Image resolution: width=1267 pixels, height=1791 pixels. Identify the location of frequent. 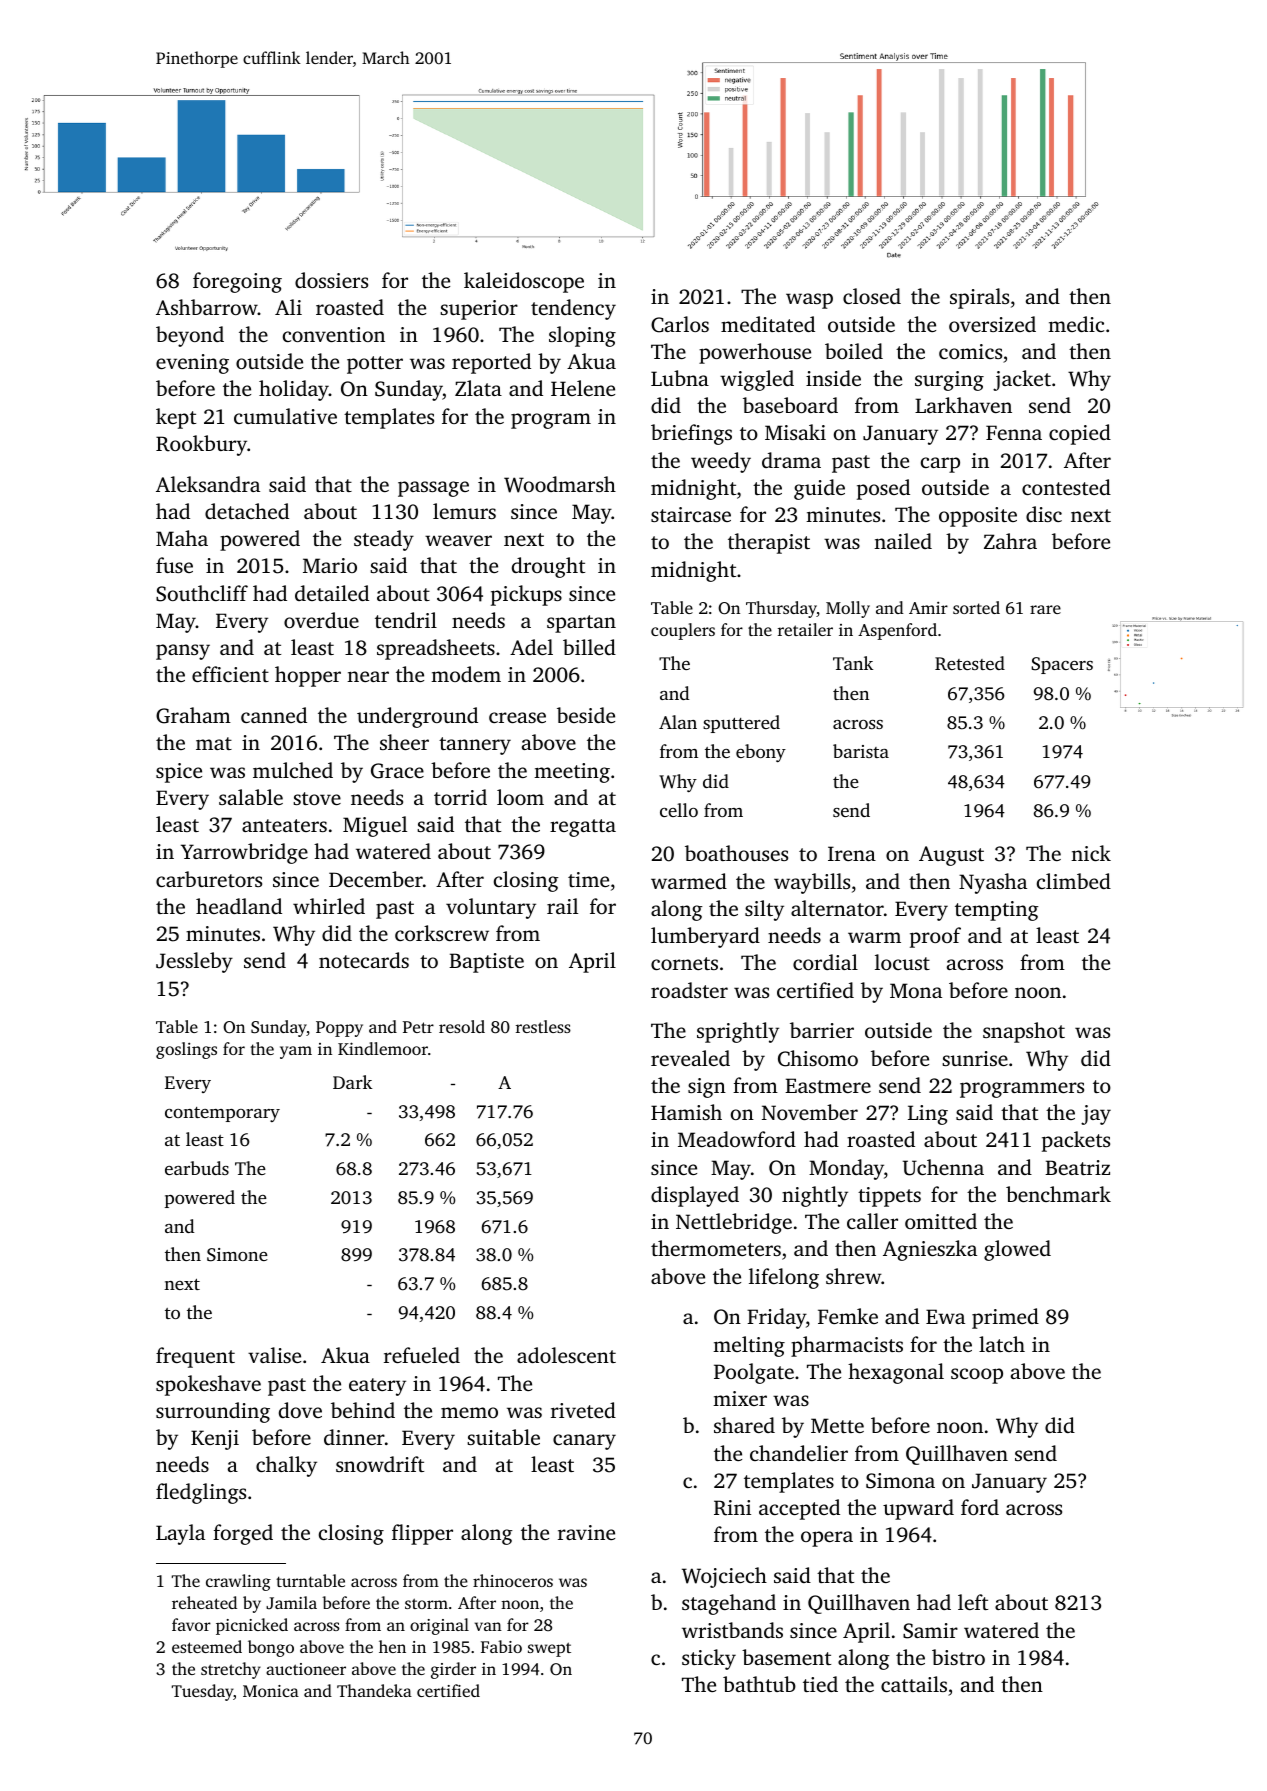
(195, 1357).
